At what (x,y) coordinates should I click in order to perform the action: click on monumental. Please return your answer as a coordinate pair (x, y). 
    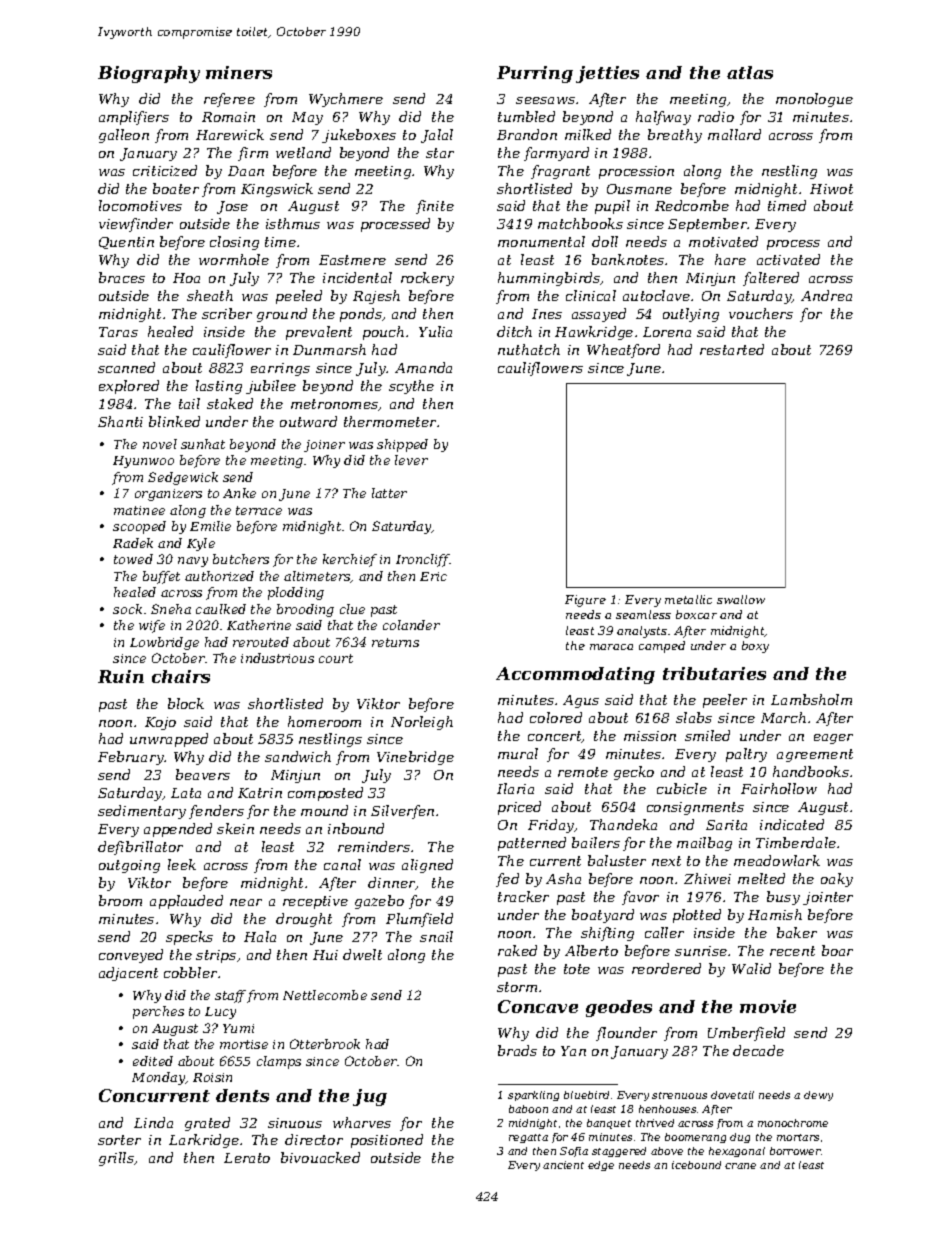
    Looking at the image, I should click on (541, 241).
